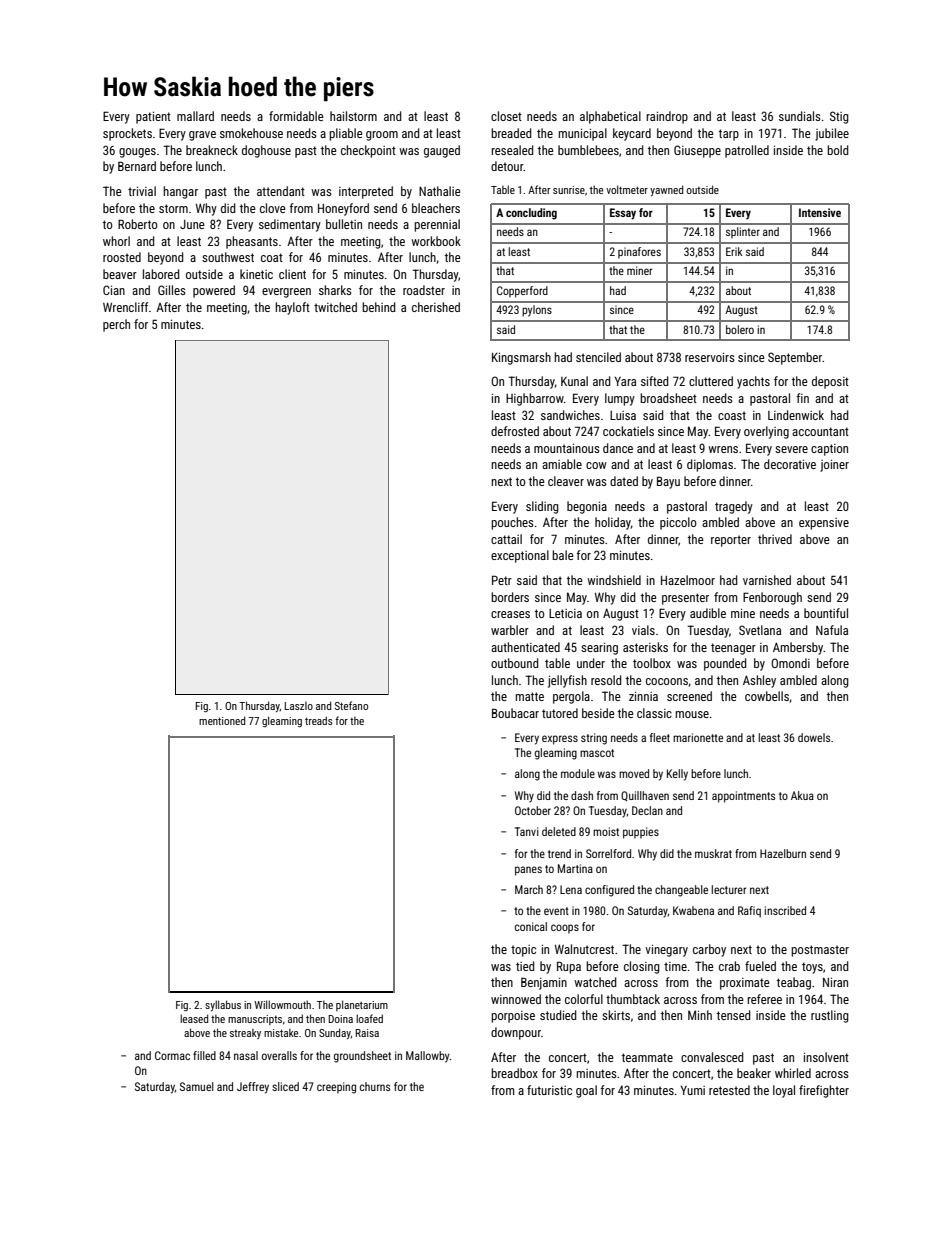  Describe the element at coordinates (824, 1091) in the screenshot. I see `firefighter` at that location.
